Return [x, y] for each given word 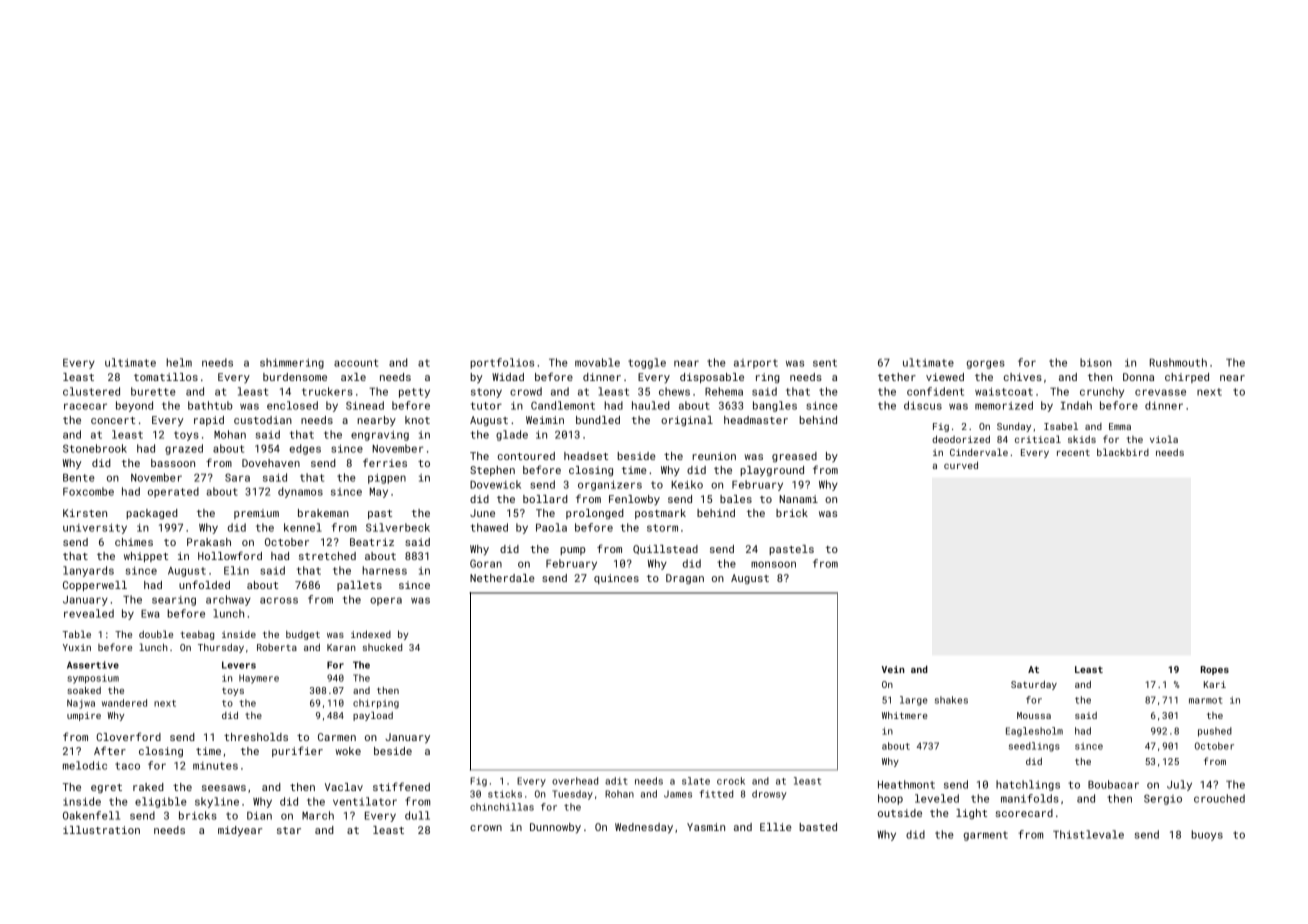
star [289, 830]
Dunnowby [555, 828]
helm [179, 362]
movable [597, 362]
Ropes [1215, 670]
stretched [327, 556]
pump [573, 551]
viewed [945, 377]
